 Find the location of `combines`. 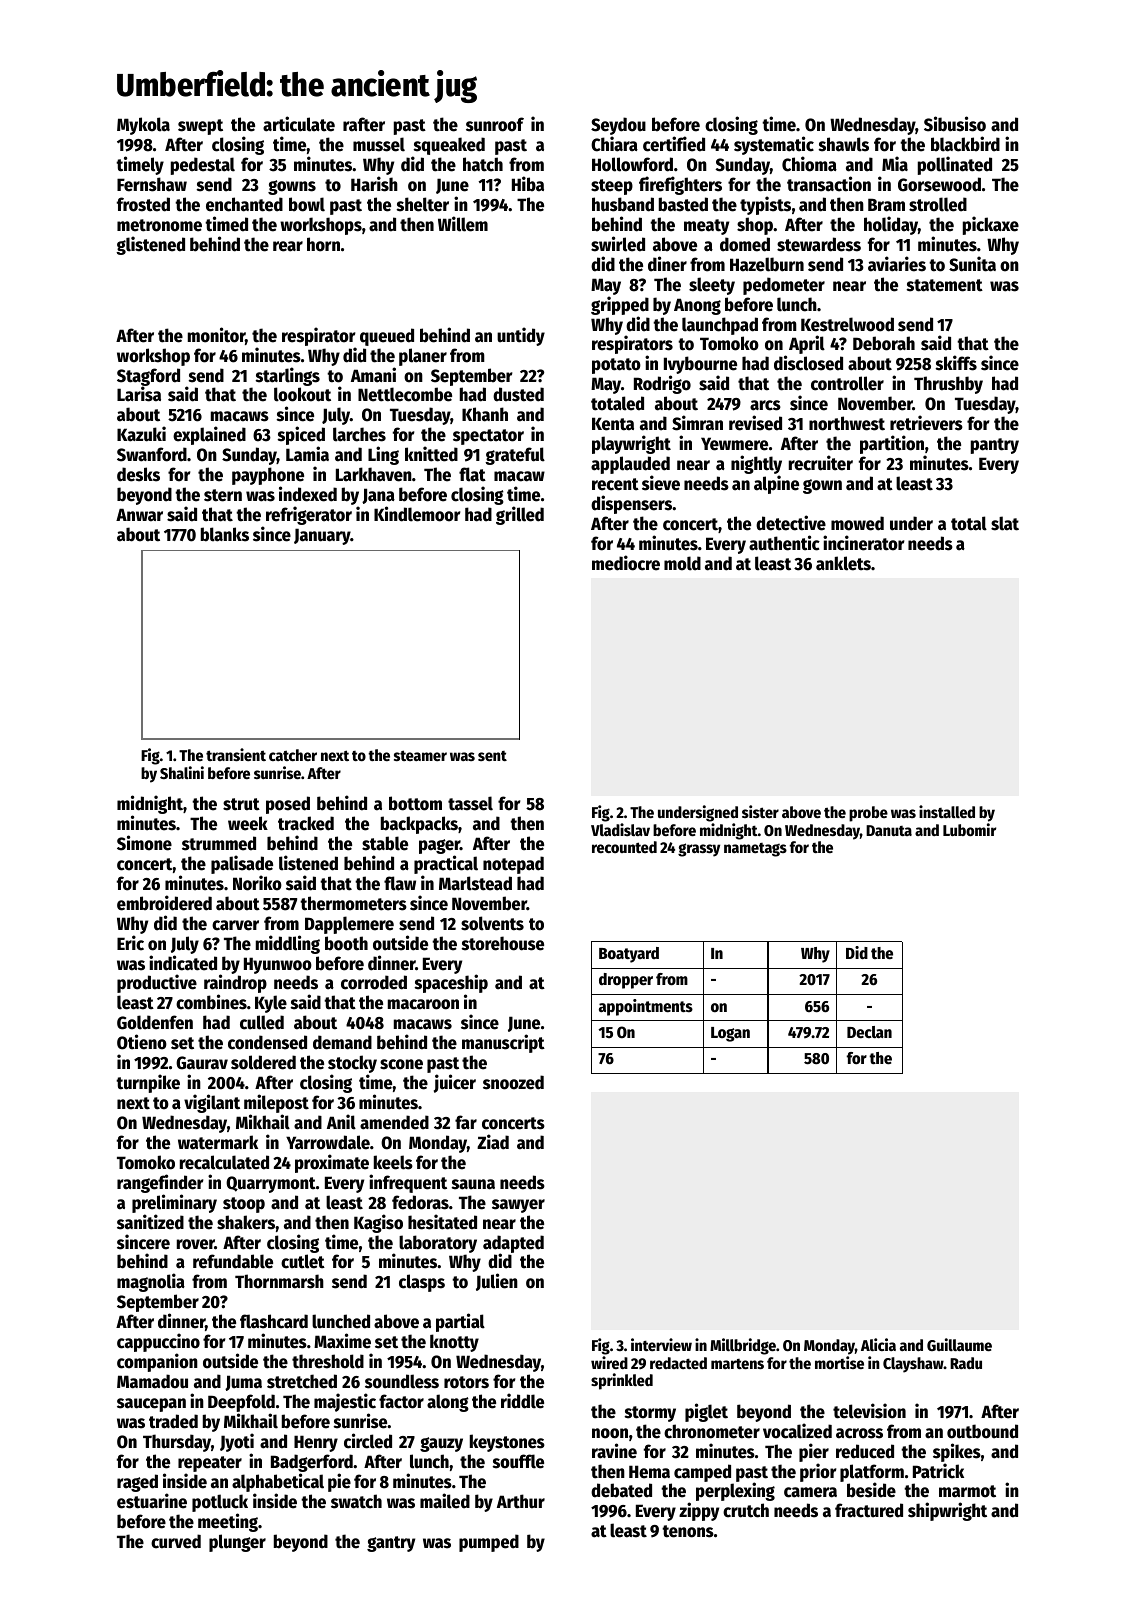

combines is located at coordinates (211, 1002).
